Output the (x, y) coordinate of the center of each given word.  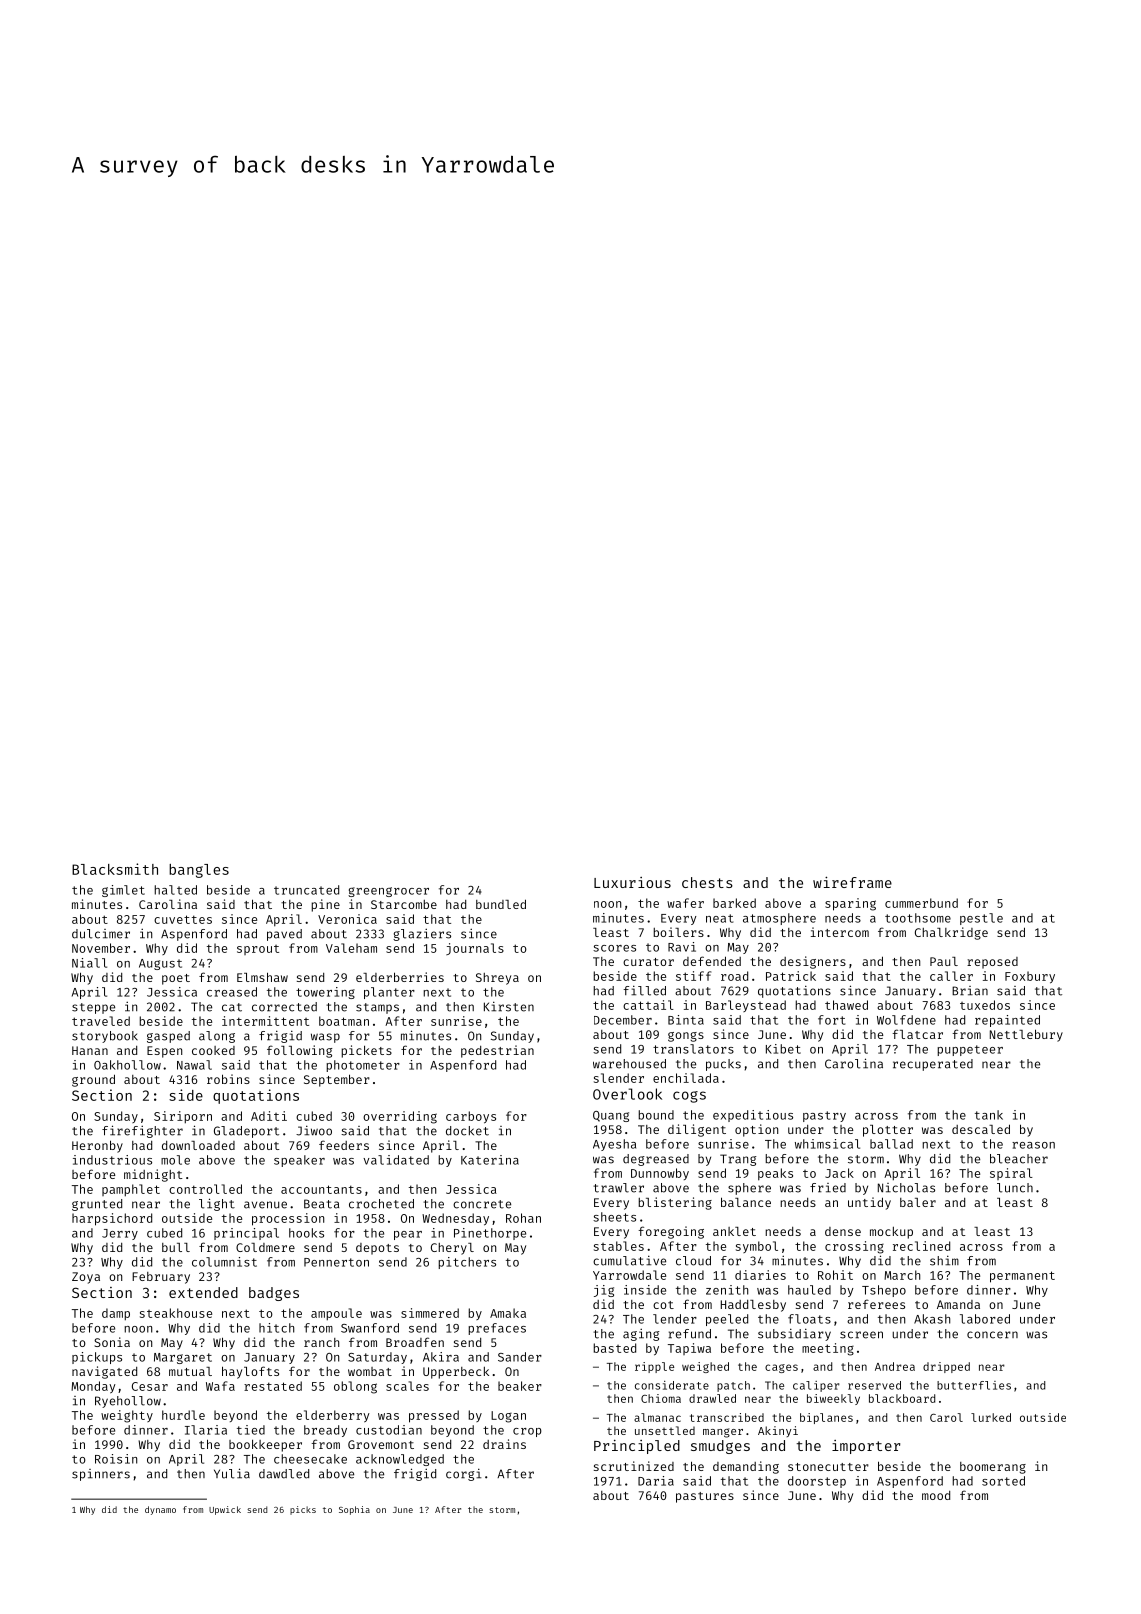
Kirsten (509, 1006)
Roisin (116, 1459)
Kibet (783, 1049)
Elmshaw (262, 977)
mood (936, 1495)
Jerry (120, 1234)
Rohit (835, 1275)
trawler (618, 1188)
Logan (508, 1417)
